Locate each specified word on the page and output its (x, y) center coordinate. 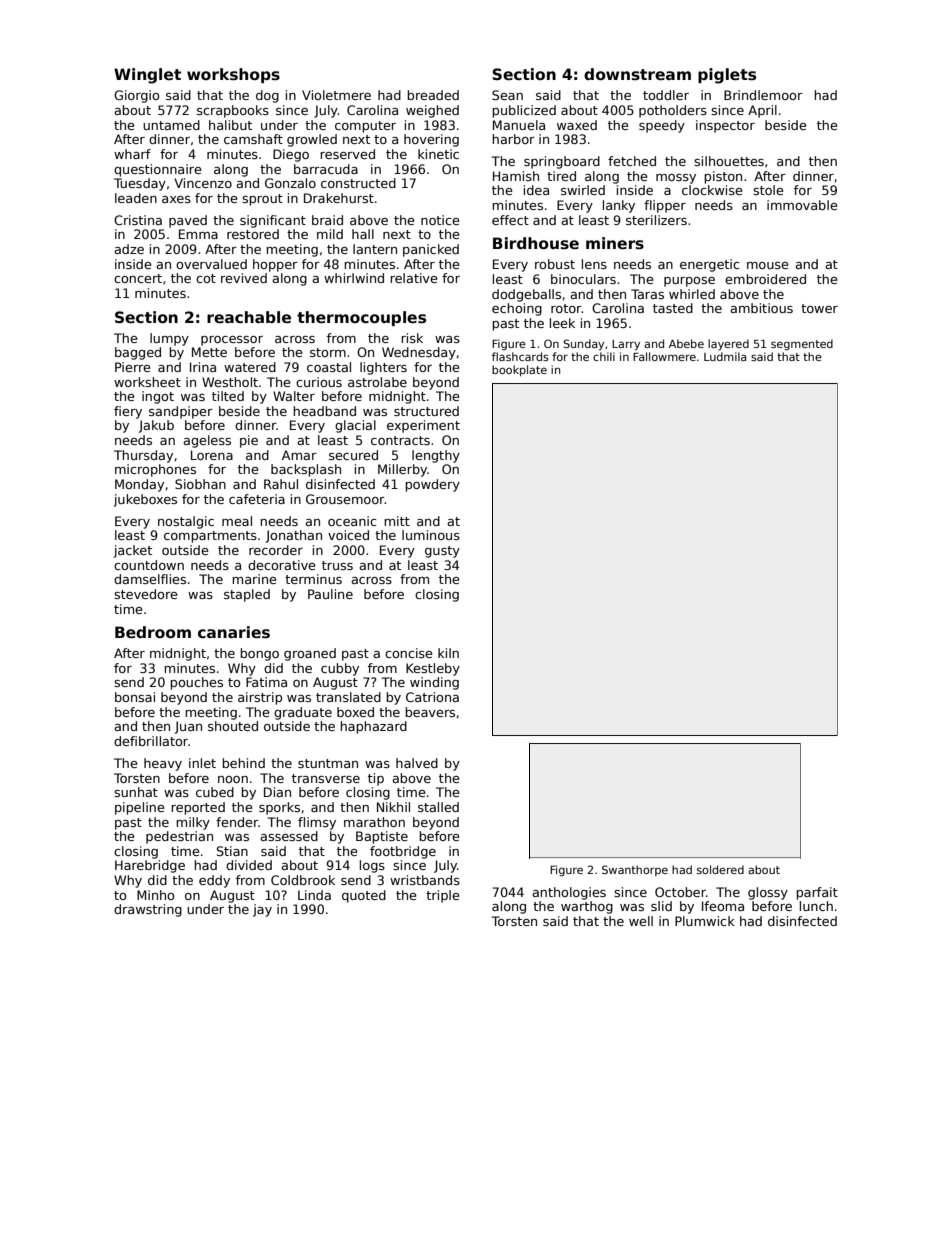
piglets (727, 76)
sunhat (136, 792)
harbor (513, 139)
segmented (802, 345)
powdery (432, 485)
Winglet (147, 76)
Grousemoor (345, 499)
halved (417, 763)
